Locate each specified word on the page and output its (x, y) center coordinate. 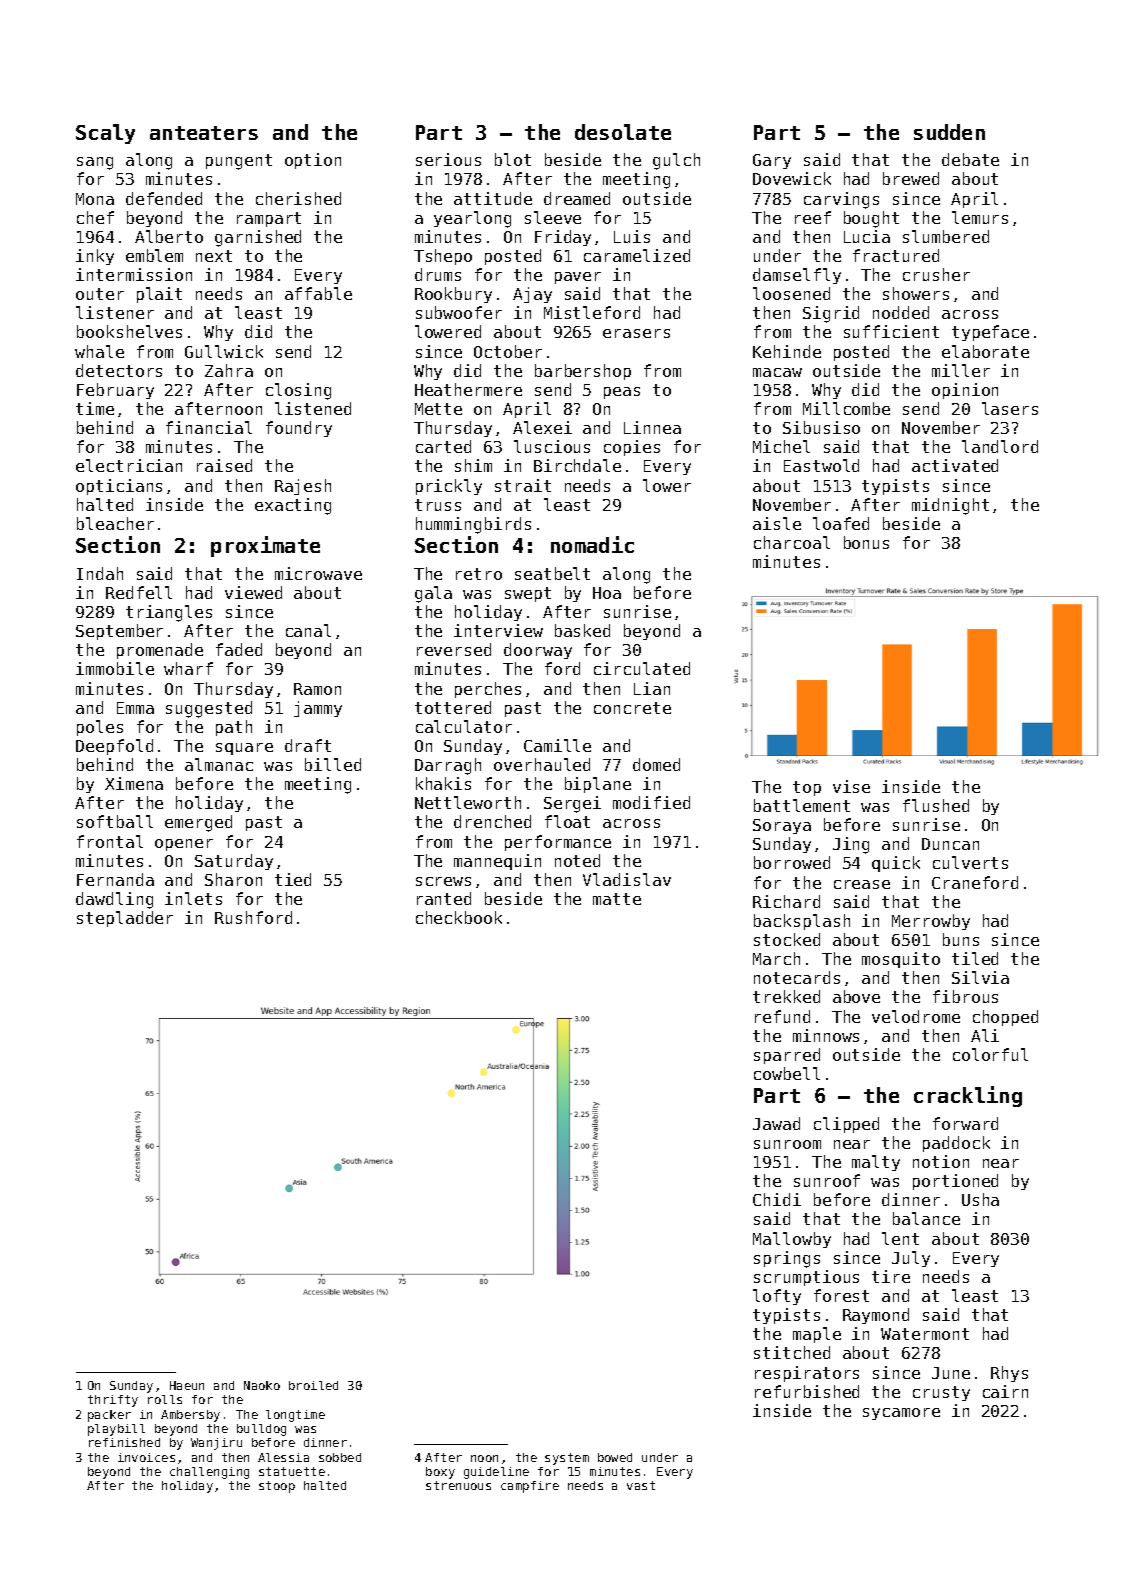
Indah (100, 573)
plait (159, 295)
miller (961, 370)
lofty (777, 1297)
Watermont (925, 1334)
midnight (950, 506)
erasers (636, 333)
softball (115, 821)
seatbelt (552, 573)
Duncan (950, 844)
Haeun (187, 1385)
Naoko (262, 1385)
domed (656, 764)
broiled (313, 1385)
